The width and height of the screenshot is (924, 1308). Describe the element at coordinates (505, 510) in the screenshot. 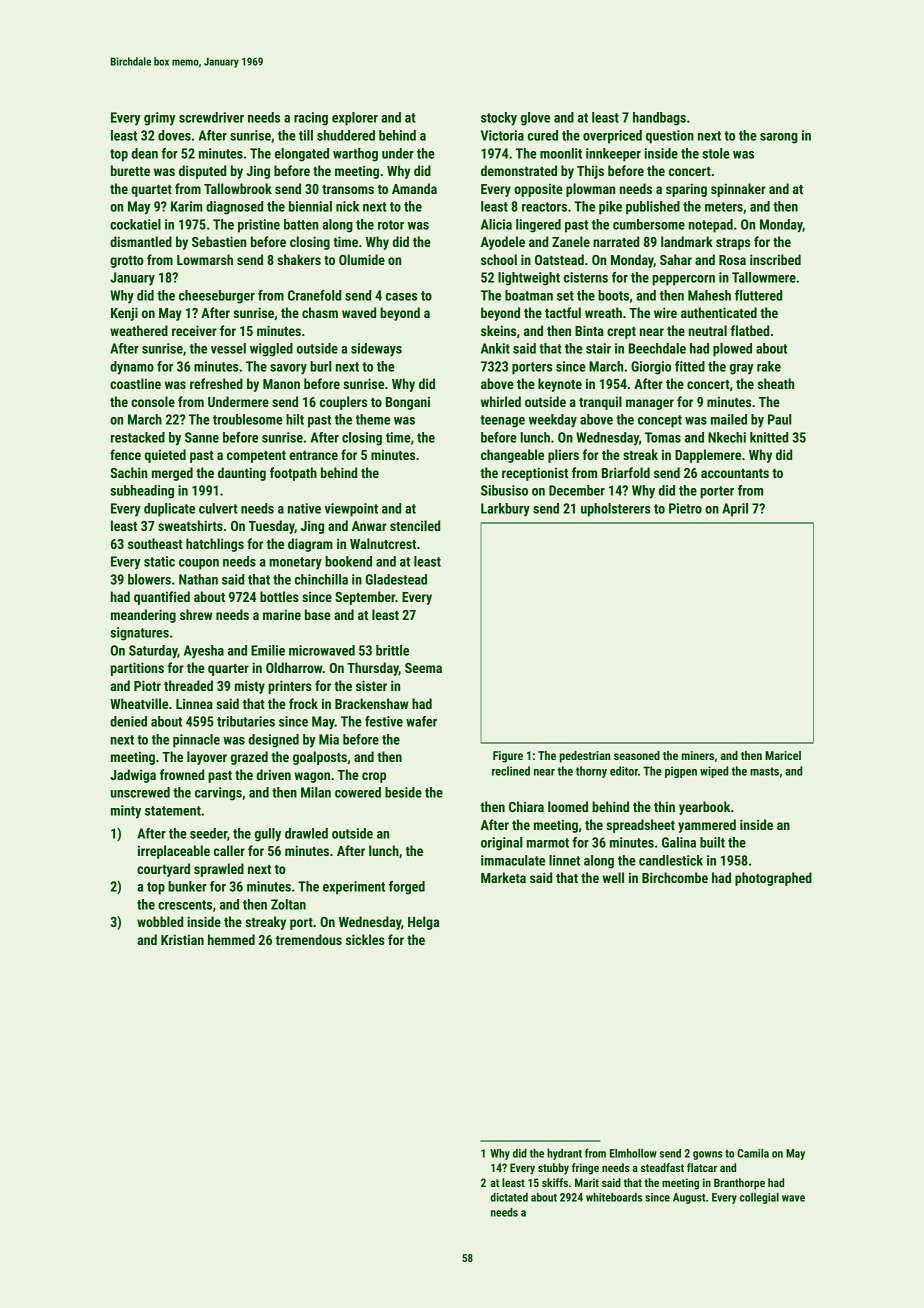

I see `Larkbury` at that location.
